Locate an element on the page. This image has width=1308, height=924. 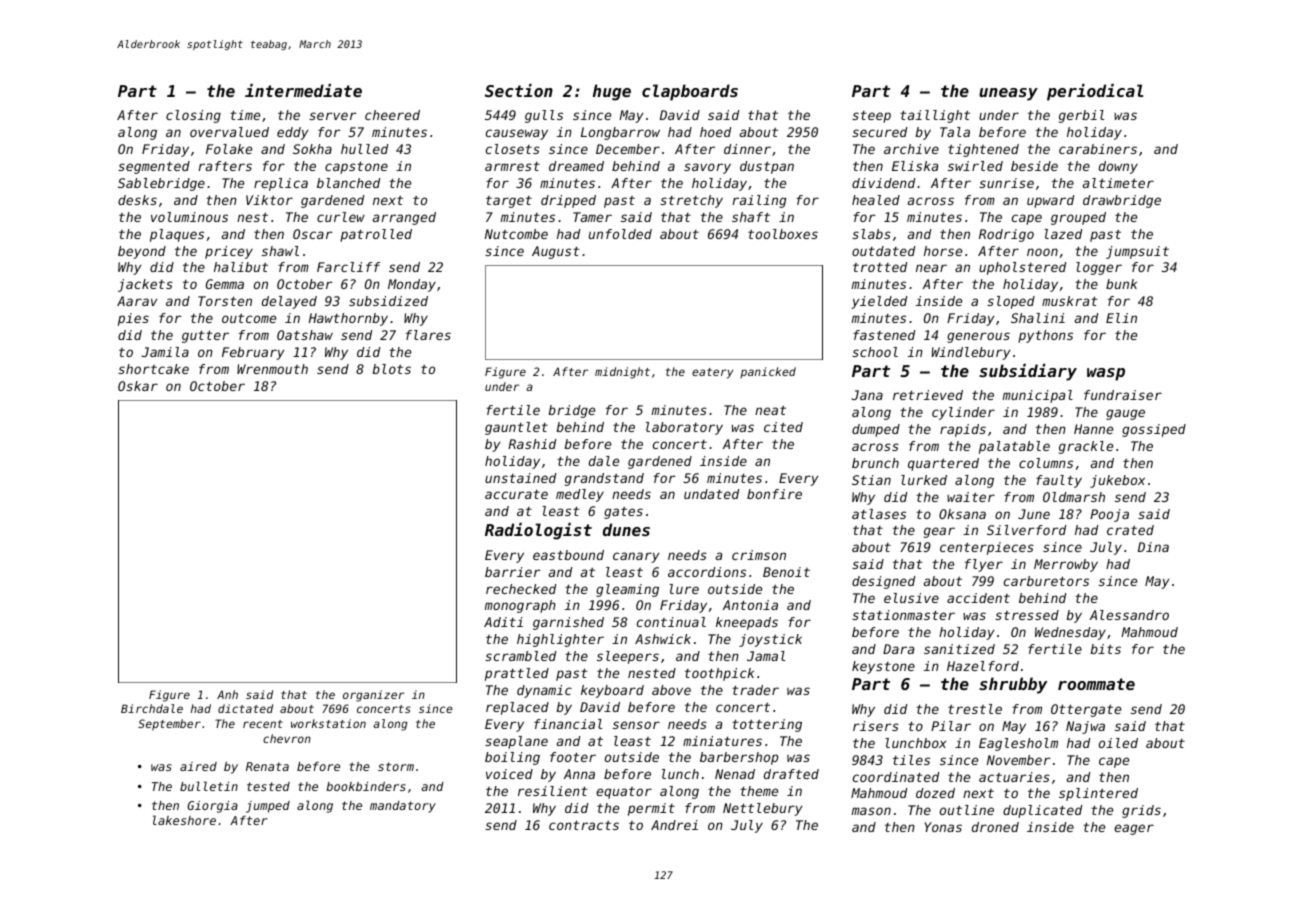
voiced is located at coordinates (509, 774).
